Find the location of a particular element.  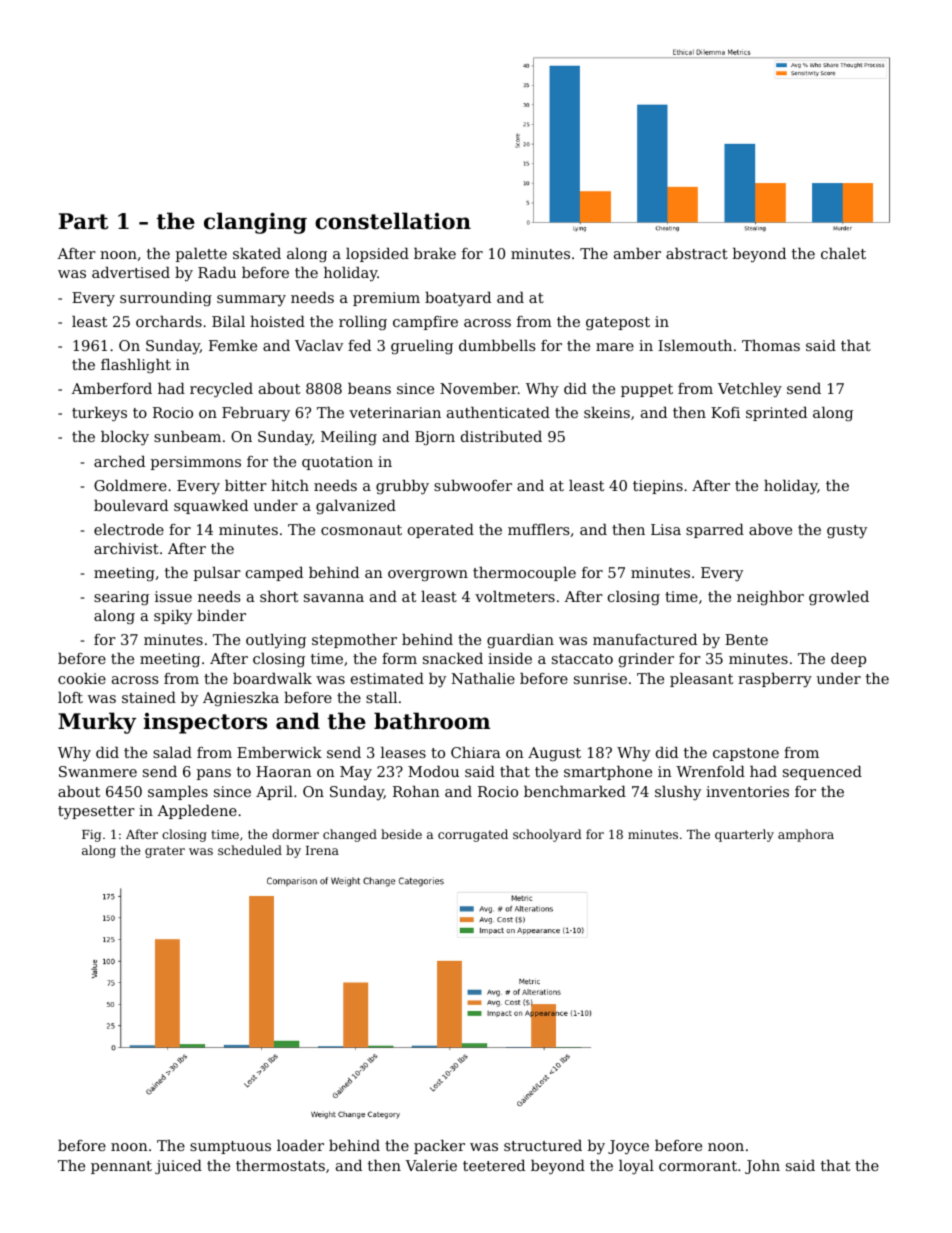

sparred is located at coordinates (715, 531).
